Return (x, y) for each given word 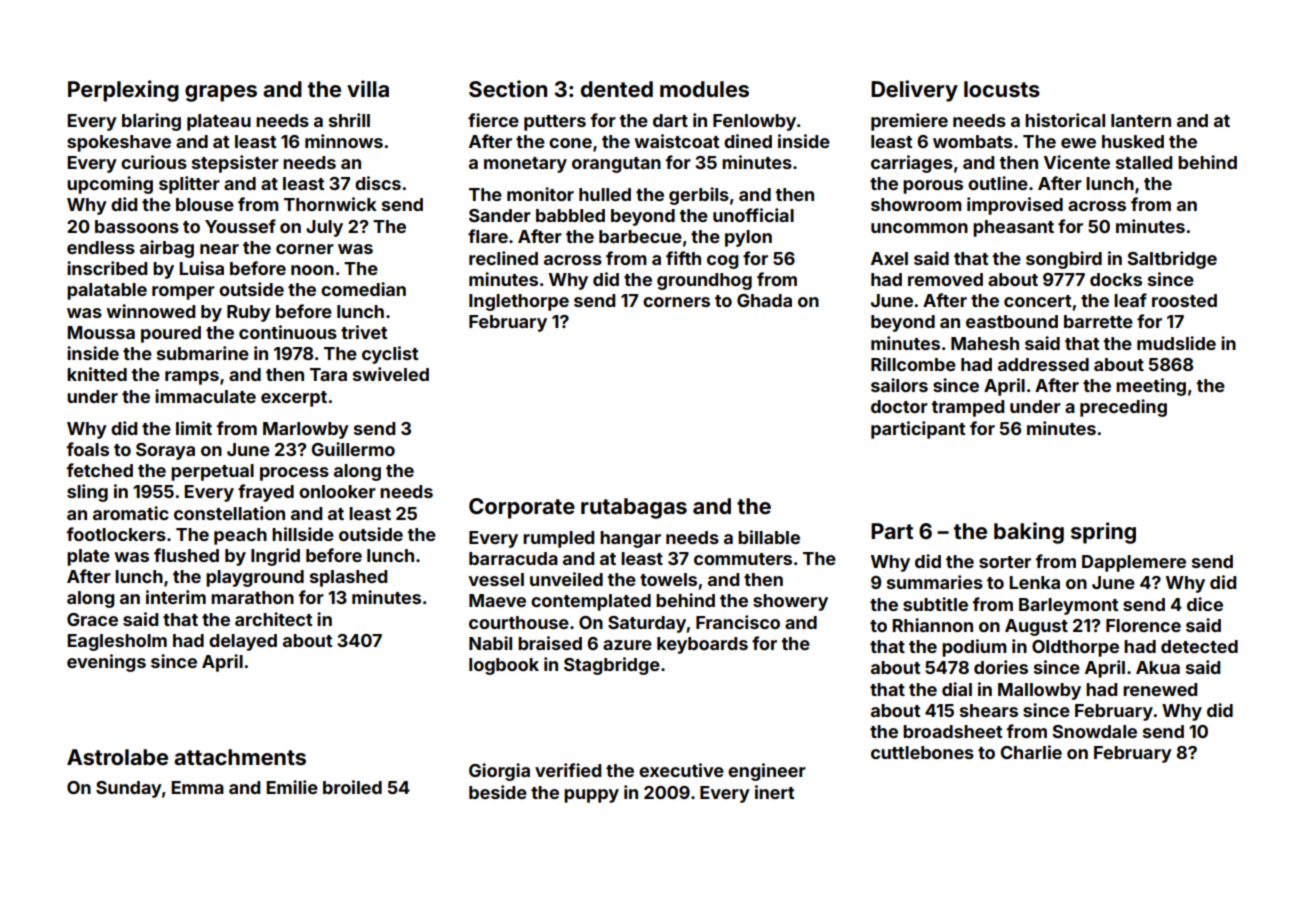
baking (1029, 533)
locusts (1002, 89)
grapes (221, 93)
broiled (352, 787)
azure (627, 645)
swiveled (391, 374)
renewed (1160, 689)
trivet (364, 332)
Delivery (914, 91)
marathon (252, 597)
